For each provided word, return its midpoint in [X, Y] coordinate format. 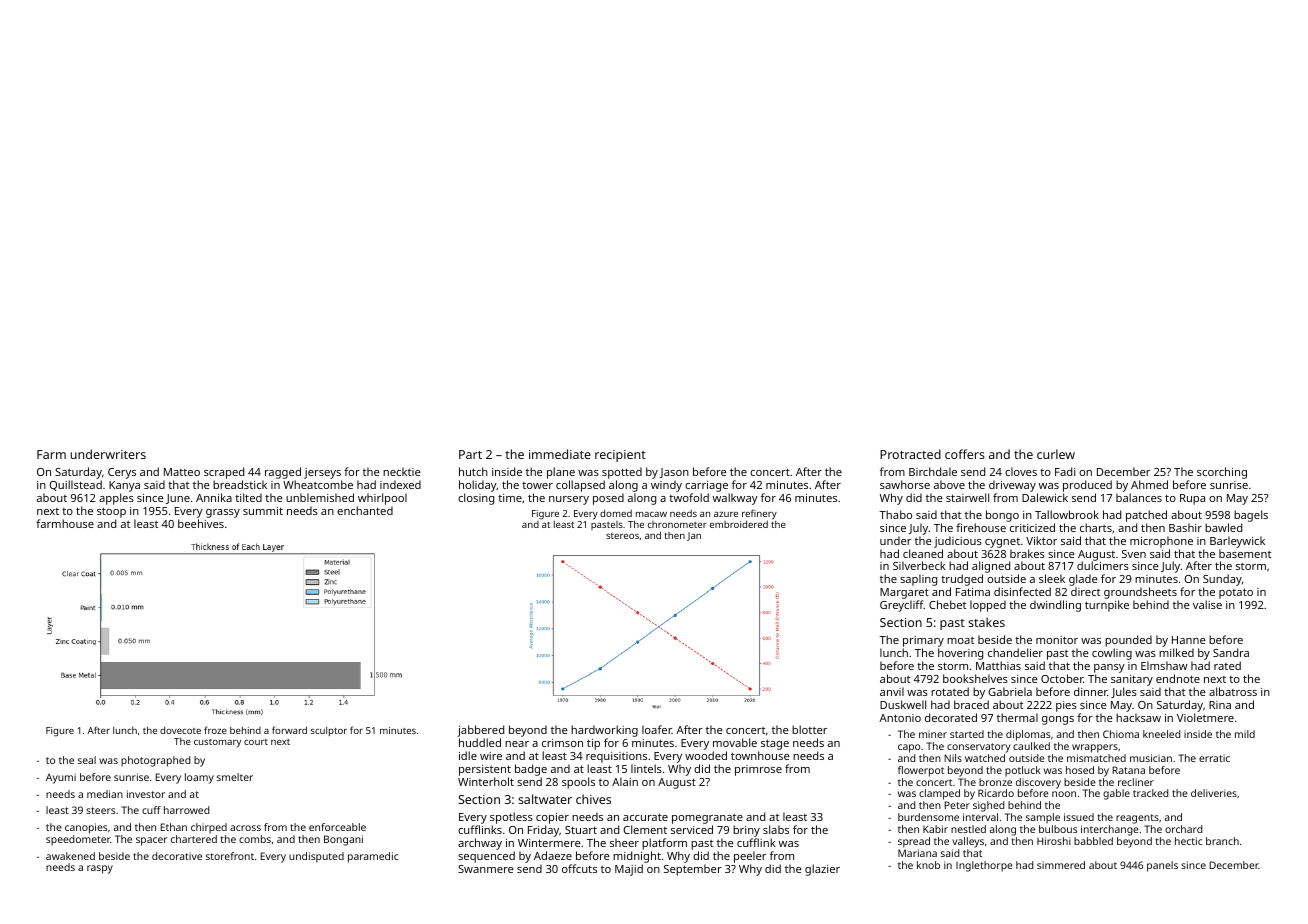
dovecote [180, 730]
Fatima [973, 592]
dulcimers [1103, 566]
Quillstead [75, 485]
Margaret [904, 593]
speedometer [78, 840]
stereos [622, 536]
